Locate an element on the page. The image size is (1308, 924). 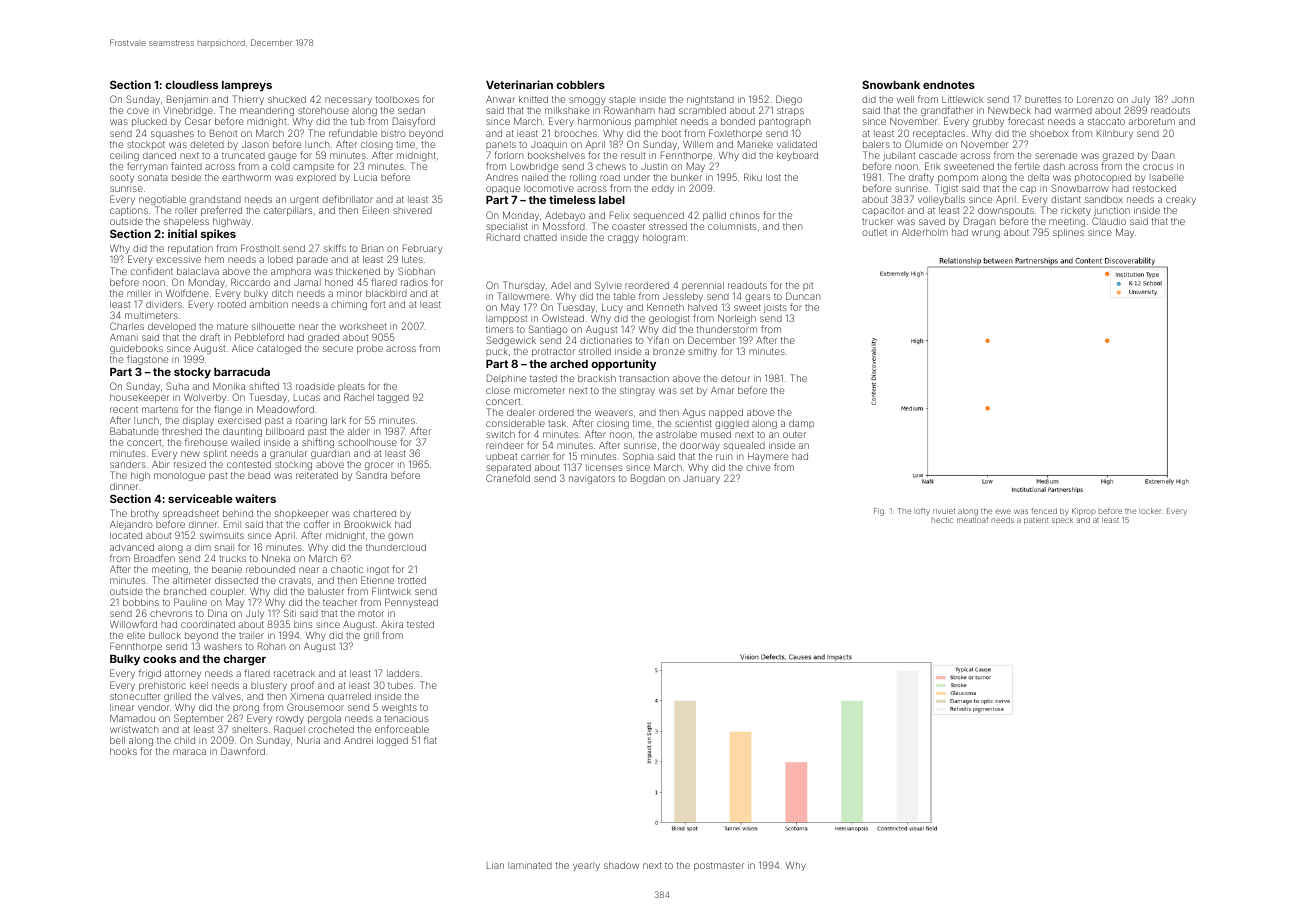
trotted is located at coordinates (412, 580).
